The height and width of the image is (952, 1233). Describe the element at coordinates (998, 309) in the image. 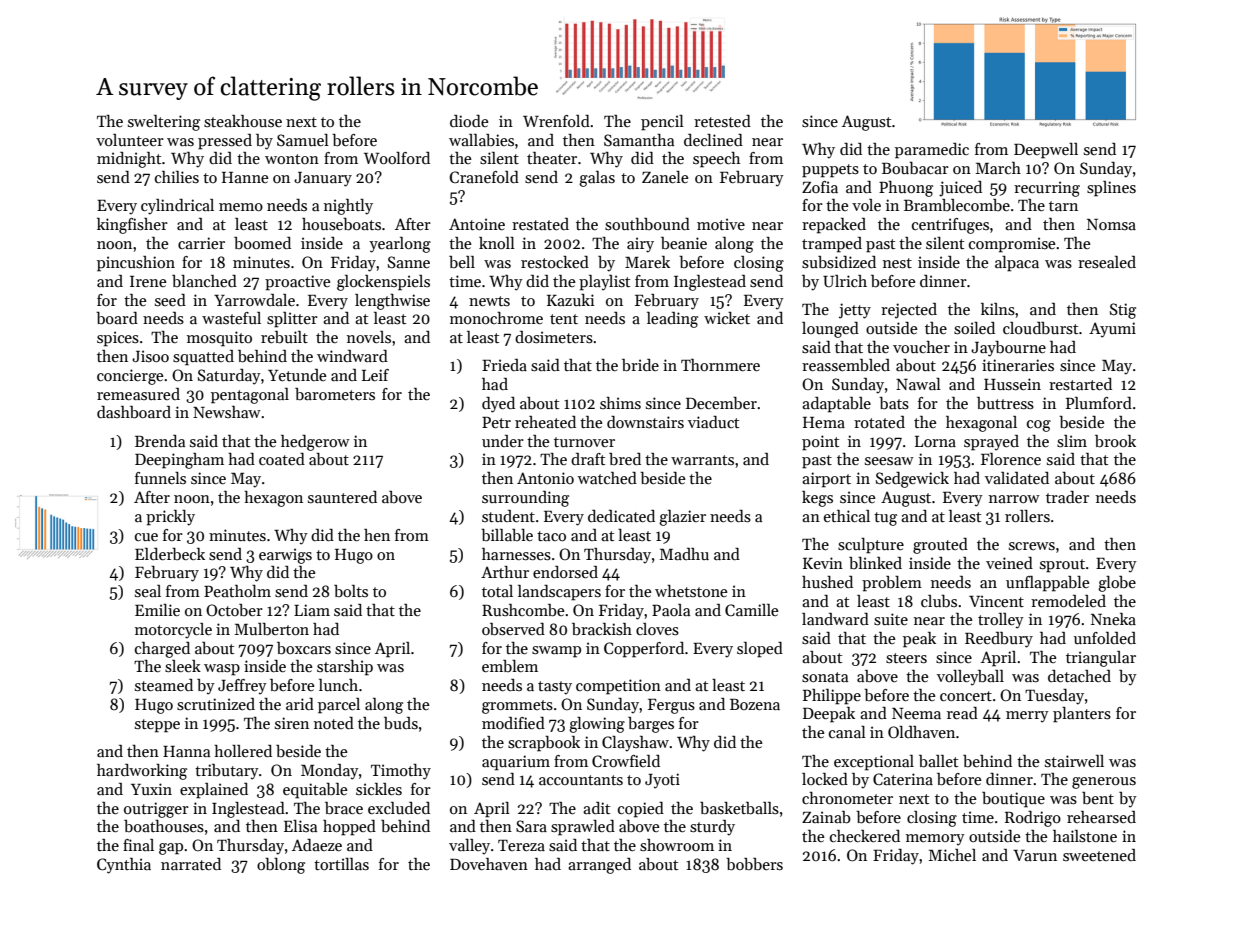

I see `kilns` at that location.
